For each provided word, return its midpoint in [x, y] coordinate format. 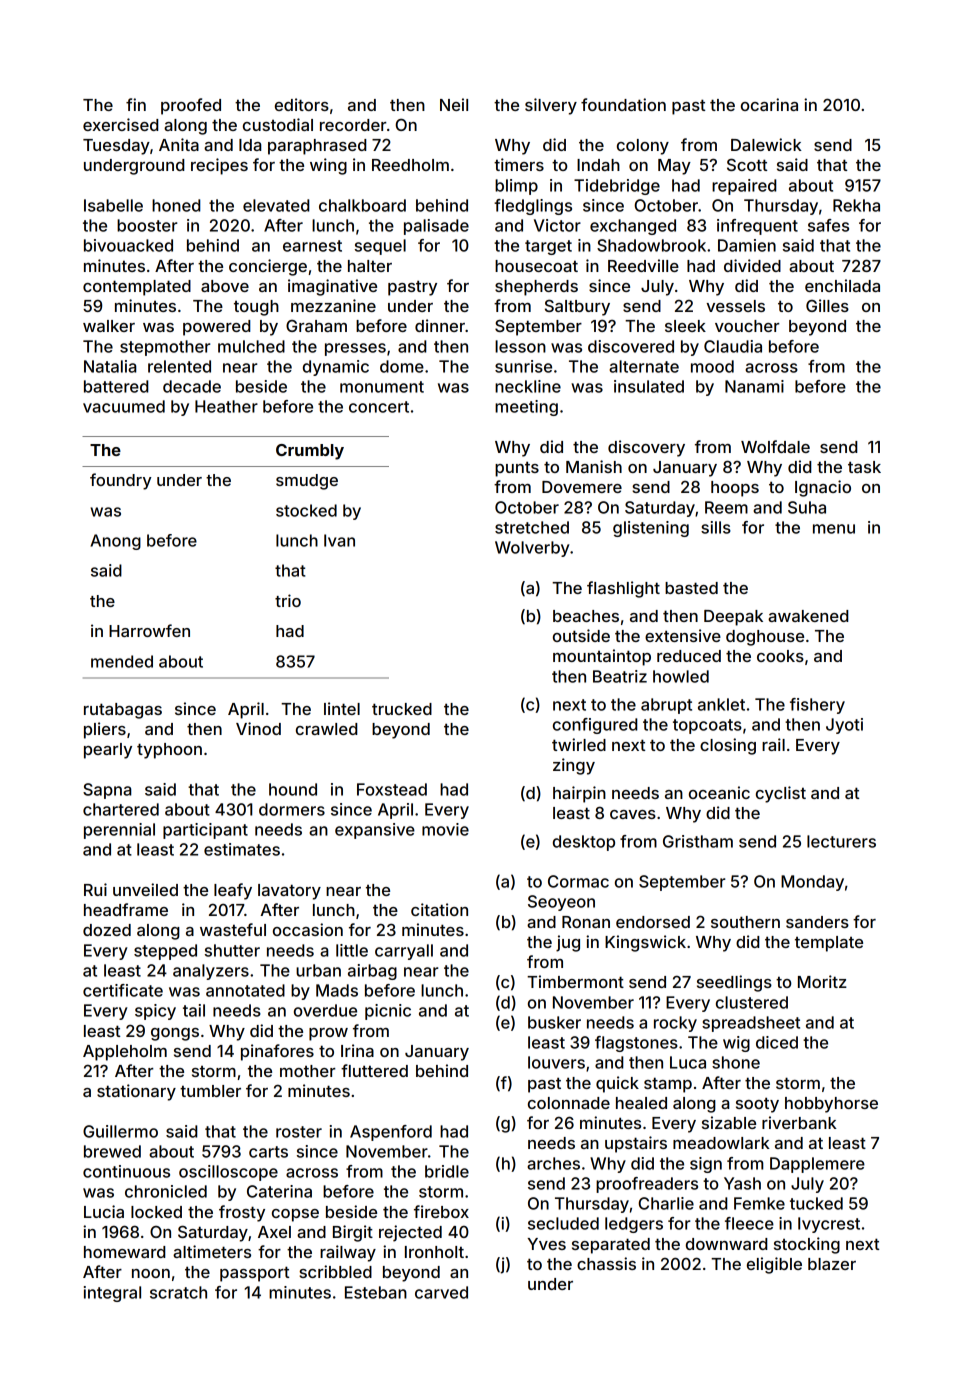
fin [136, 104]
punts [517, 469]
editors [302, 104]
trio [288, 600]
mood [712, 366]
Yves [546, 1244]
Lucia [104, 1211]
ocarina [769, 104]
